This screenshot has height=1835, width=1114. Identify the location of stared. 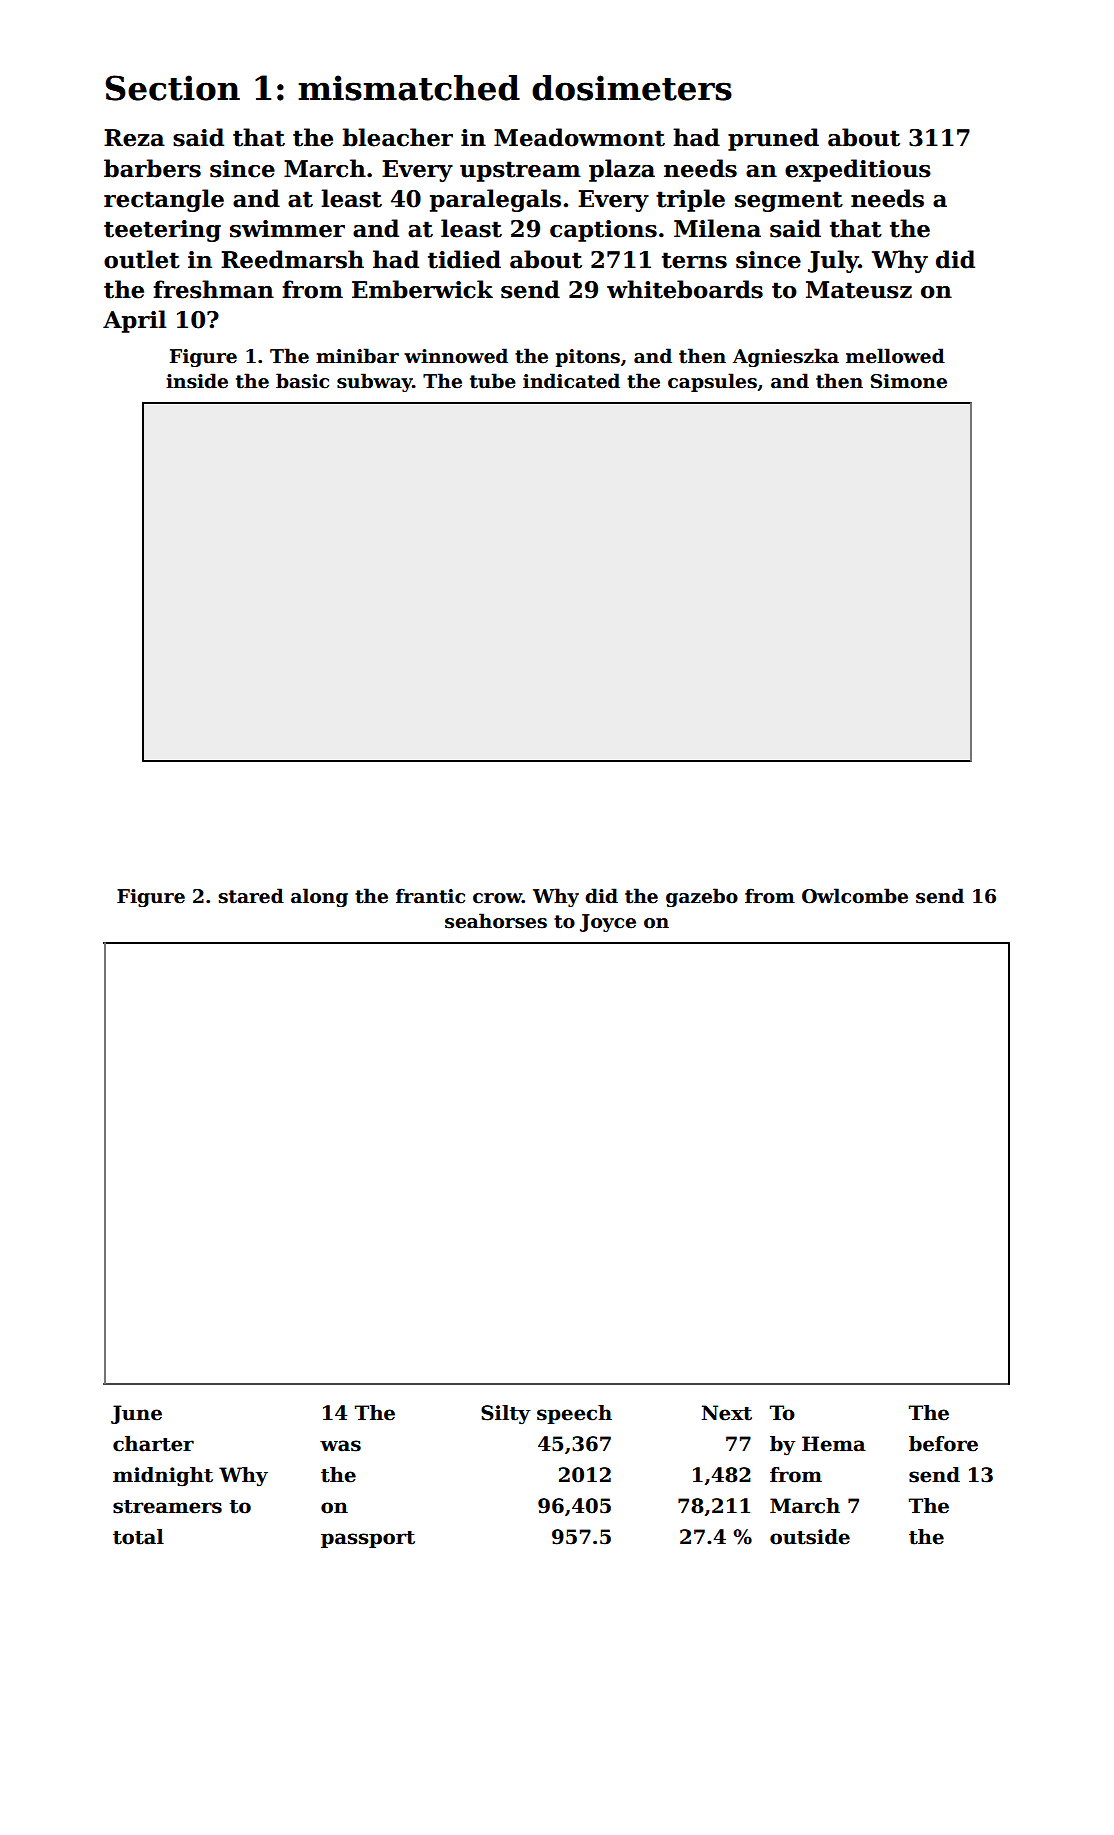
(251, 896).
